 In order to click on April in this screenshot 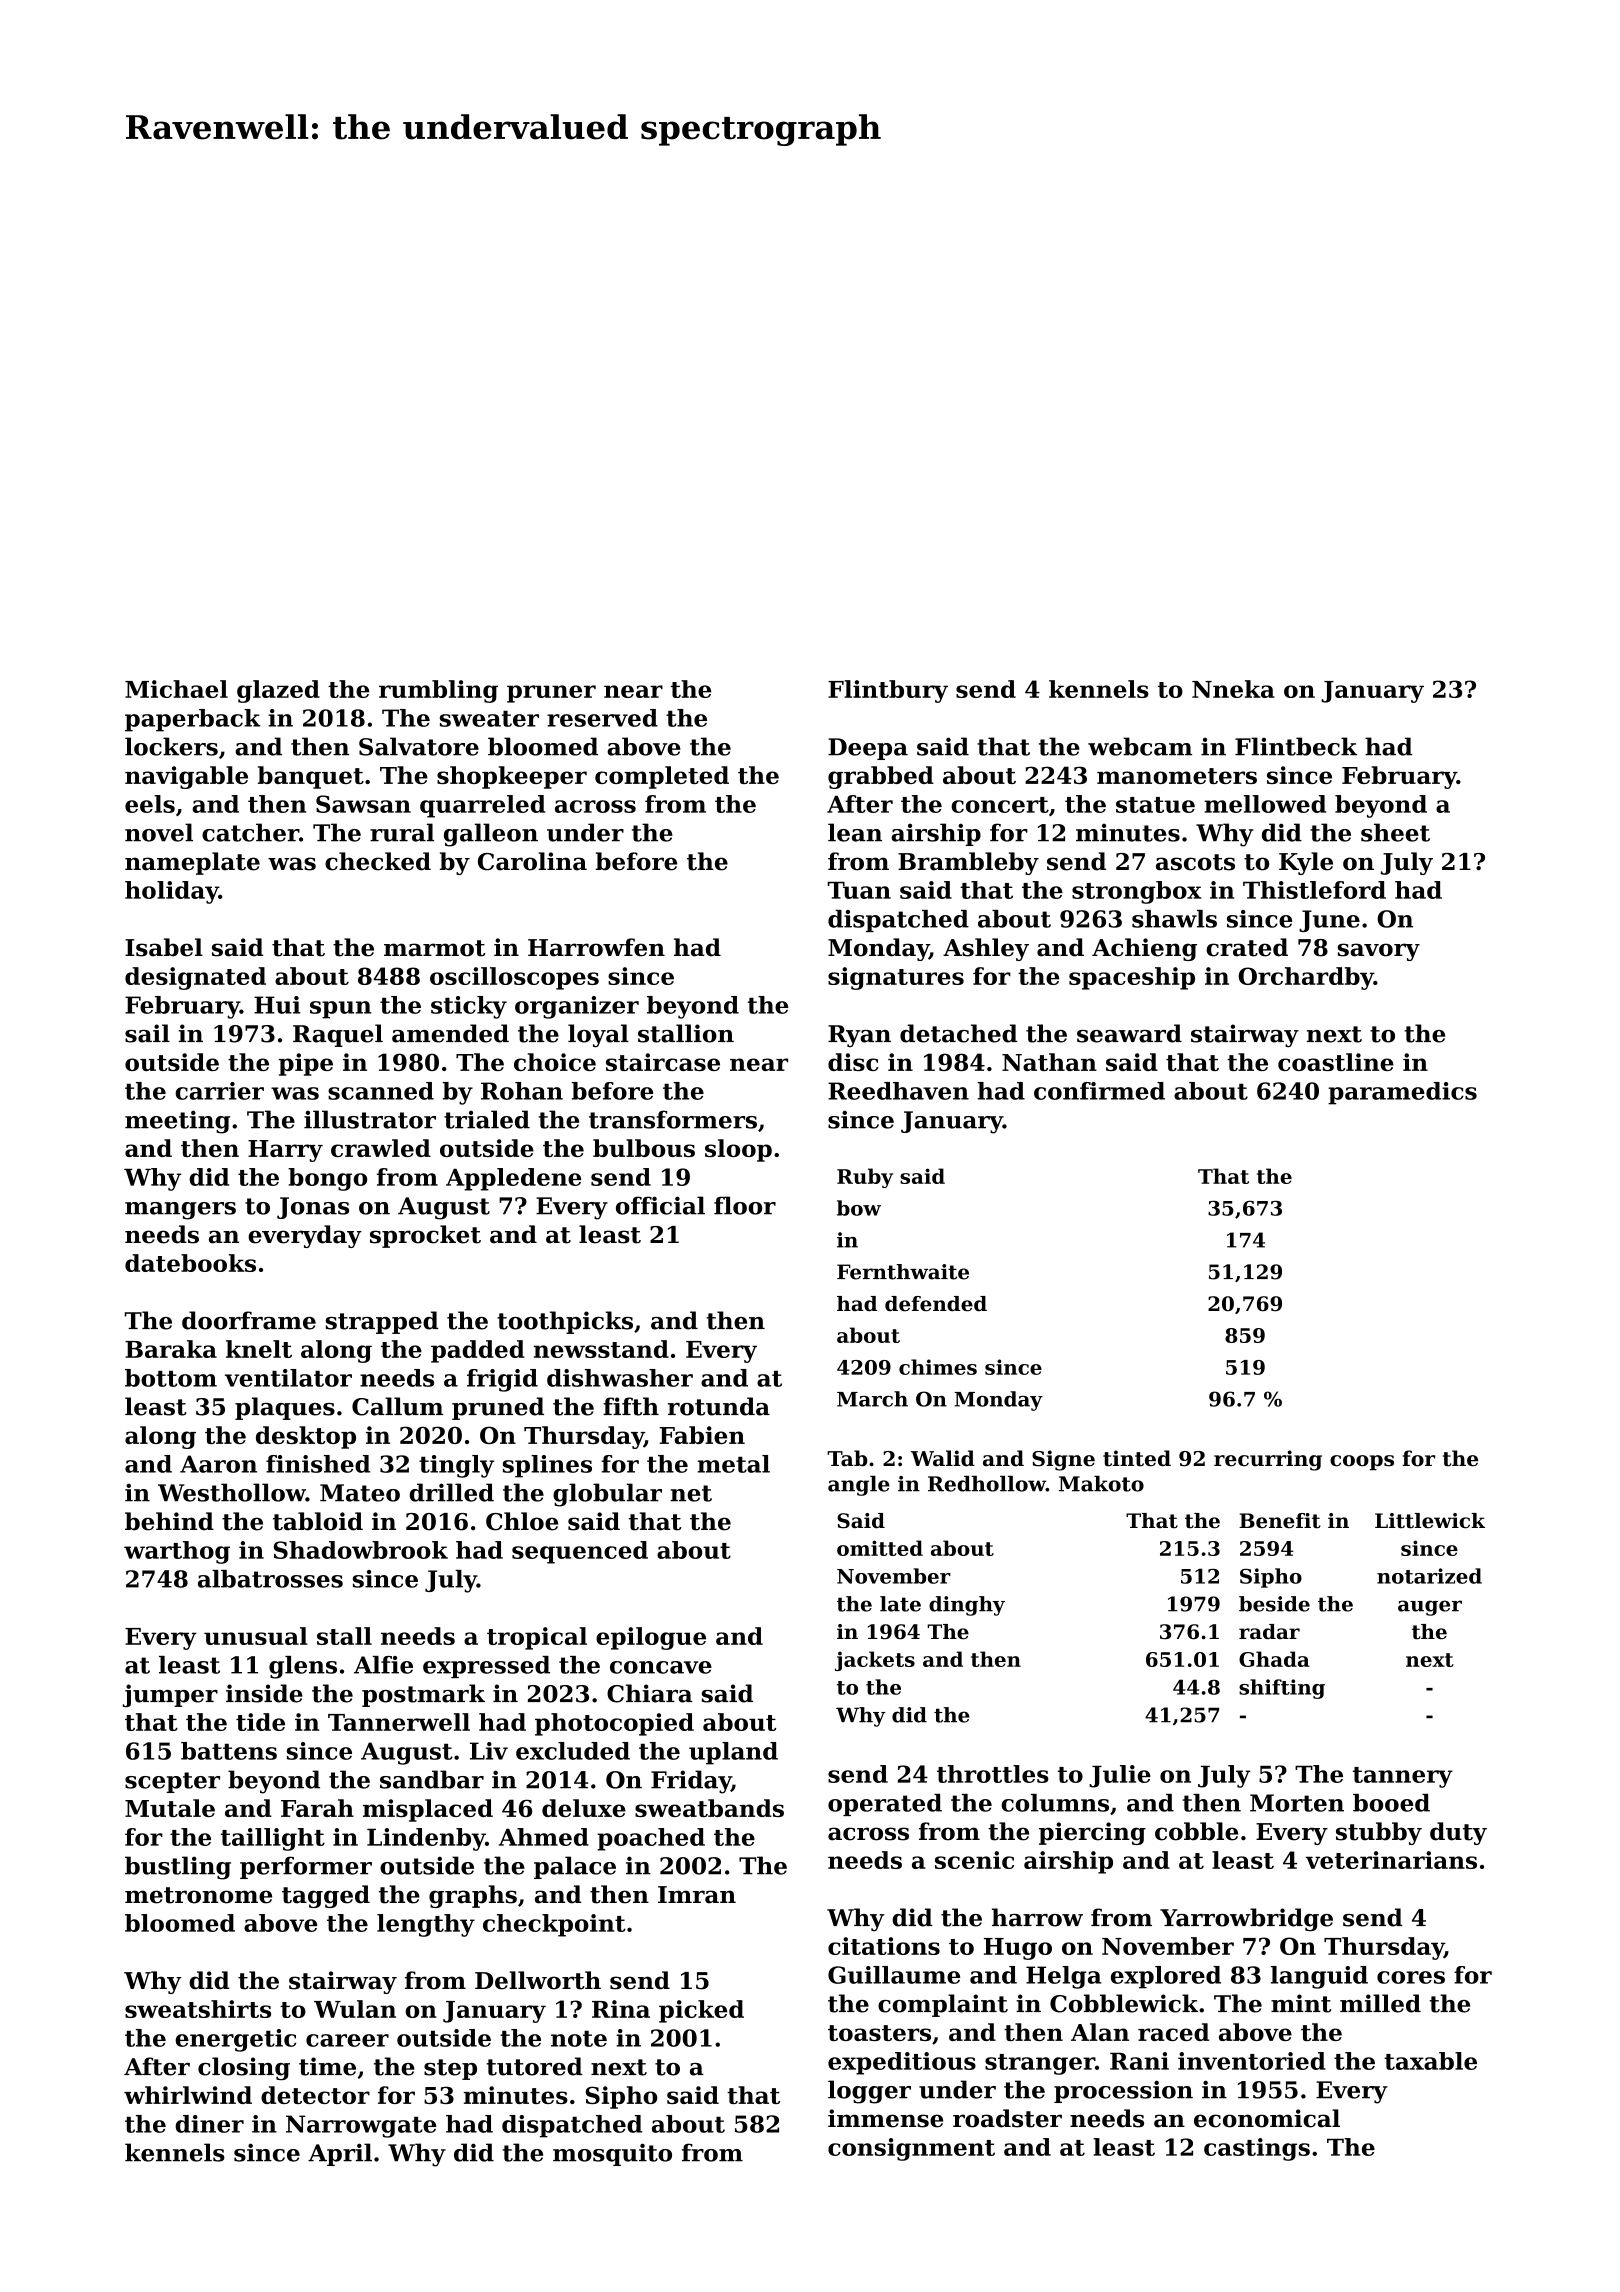, I will do `click(340, 2154)`.
